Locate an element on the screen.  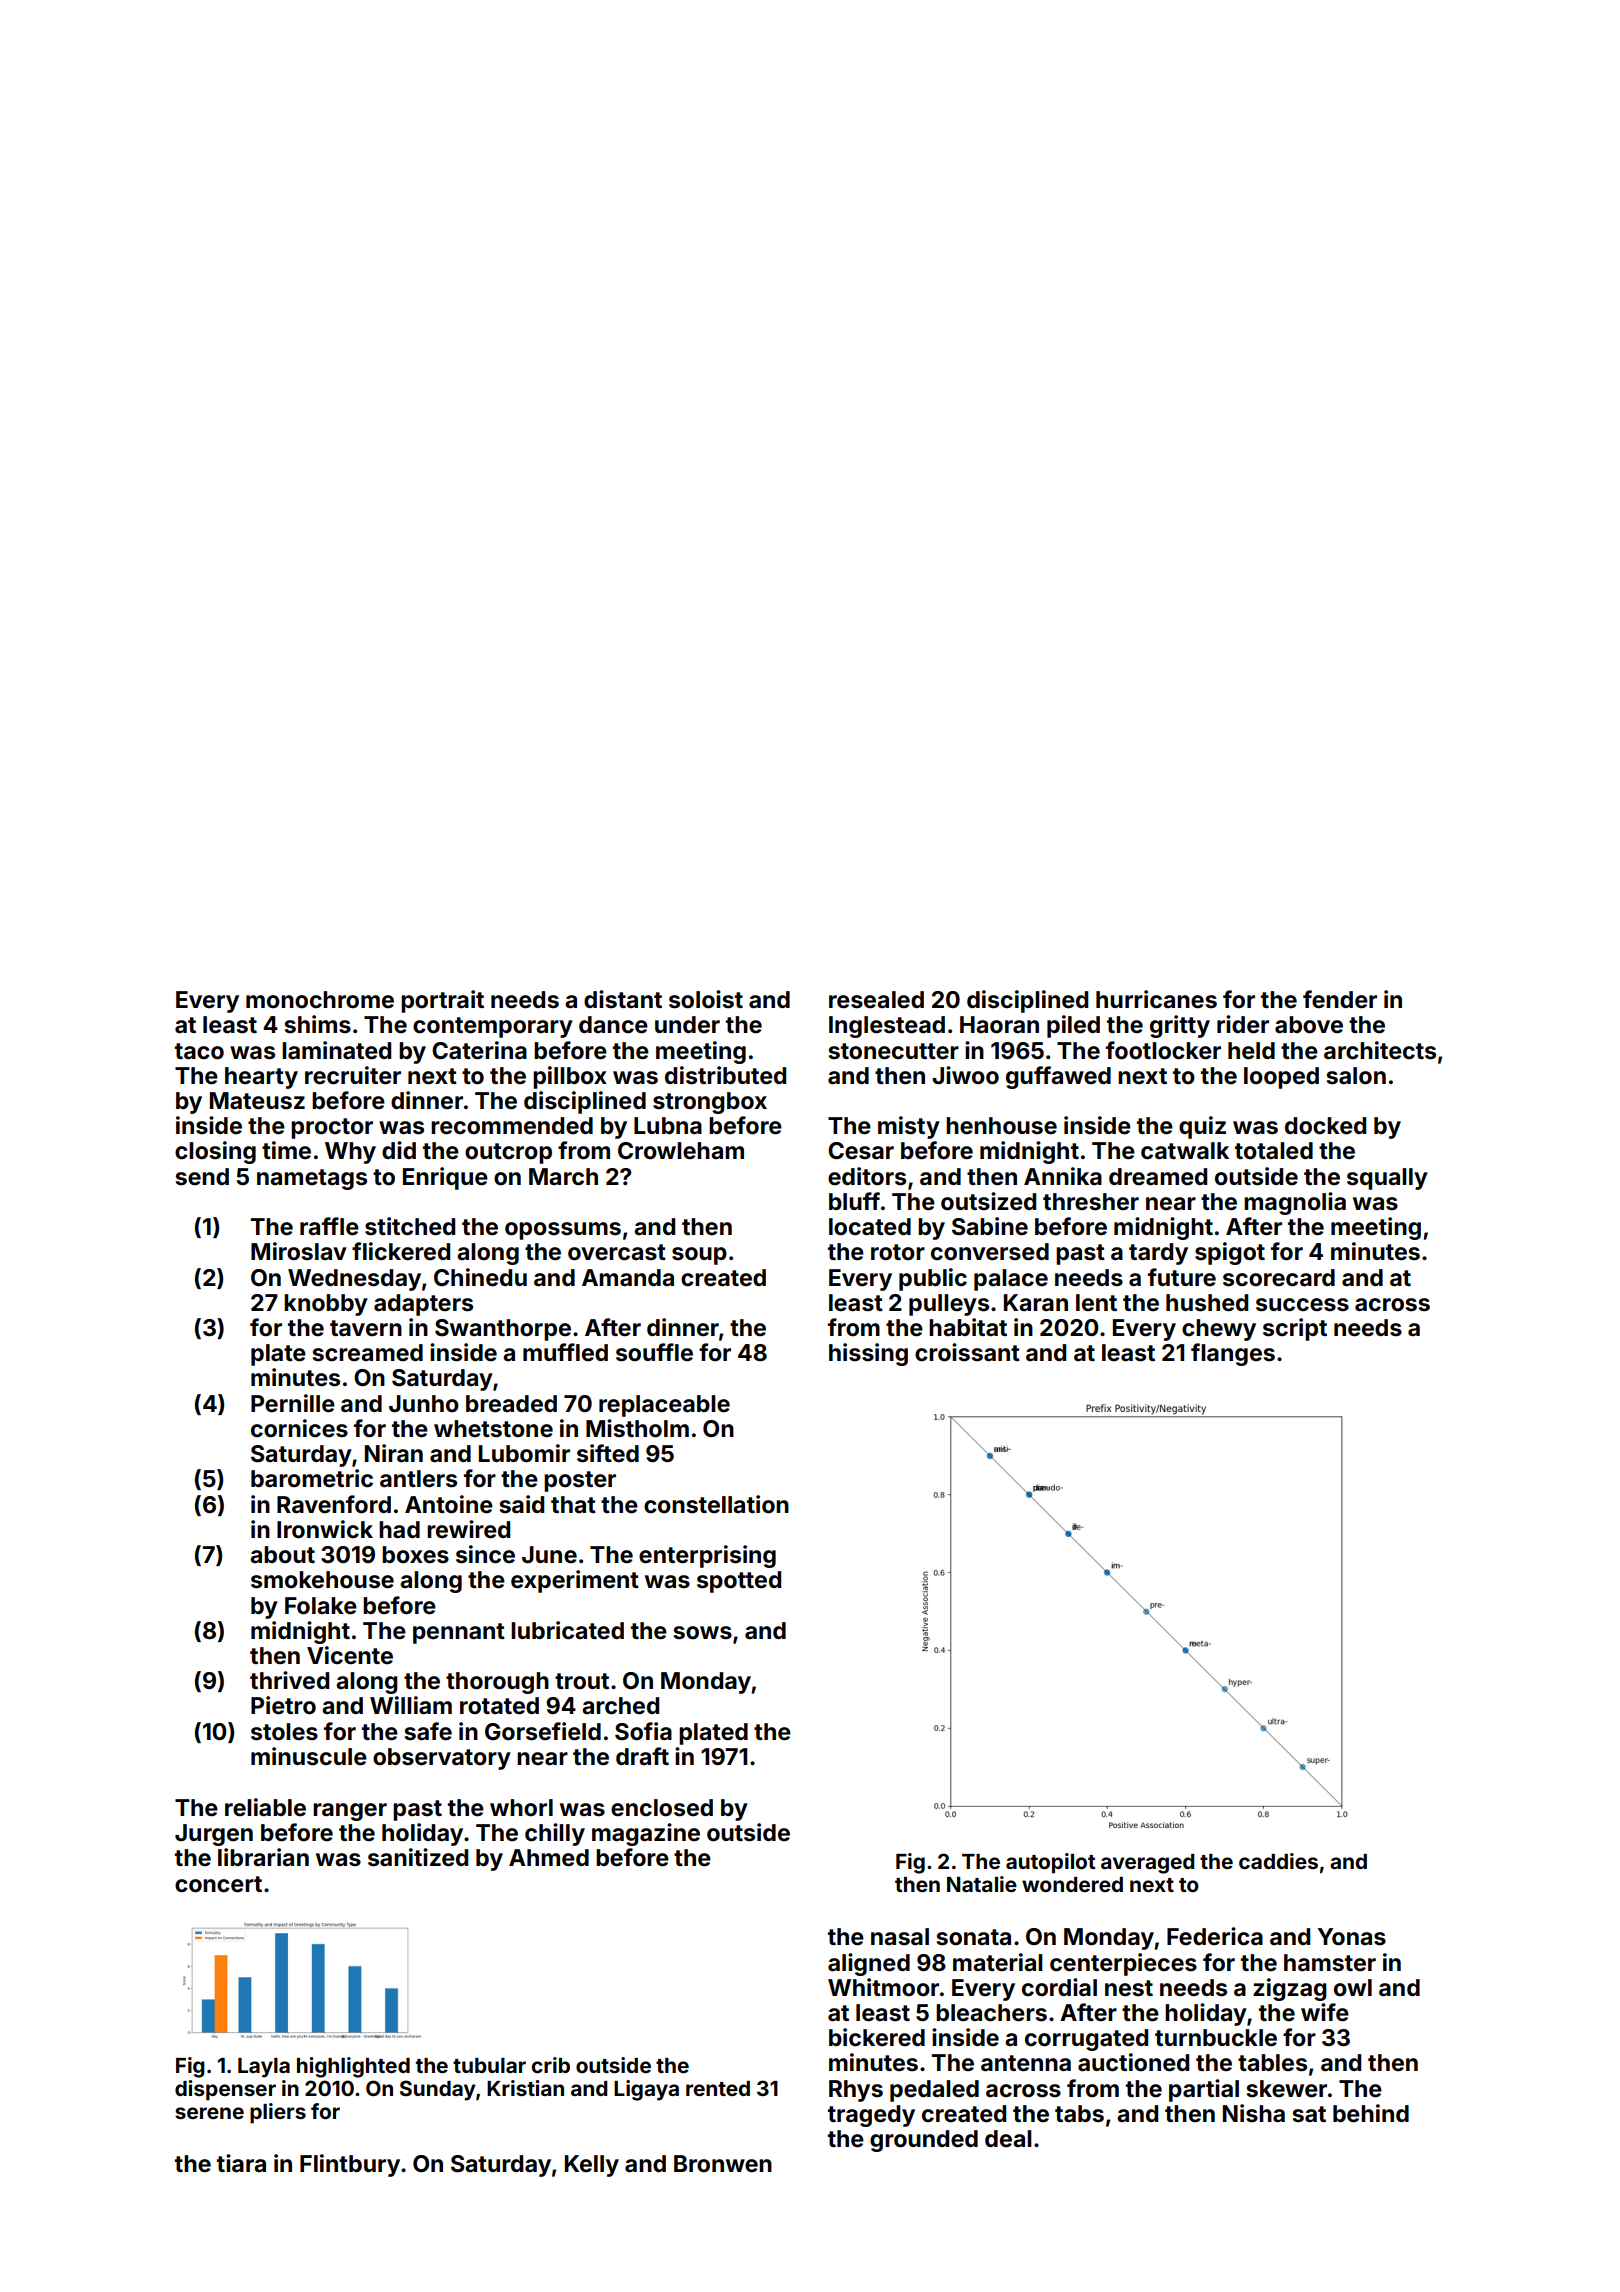
hurricanes is located at coordinates (1156, 999).
